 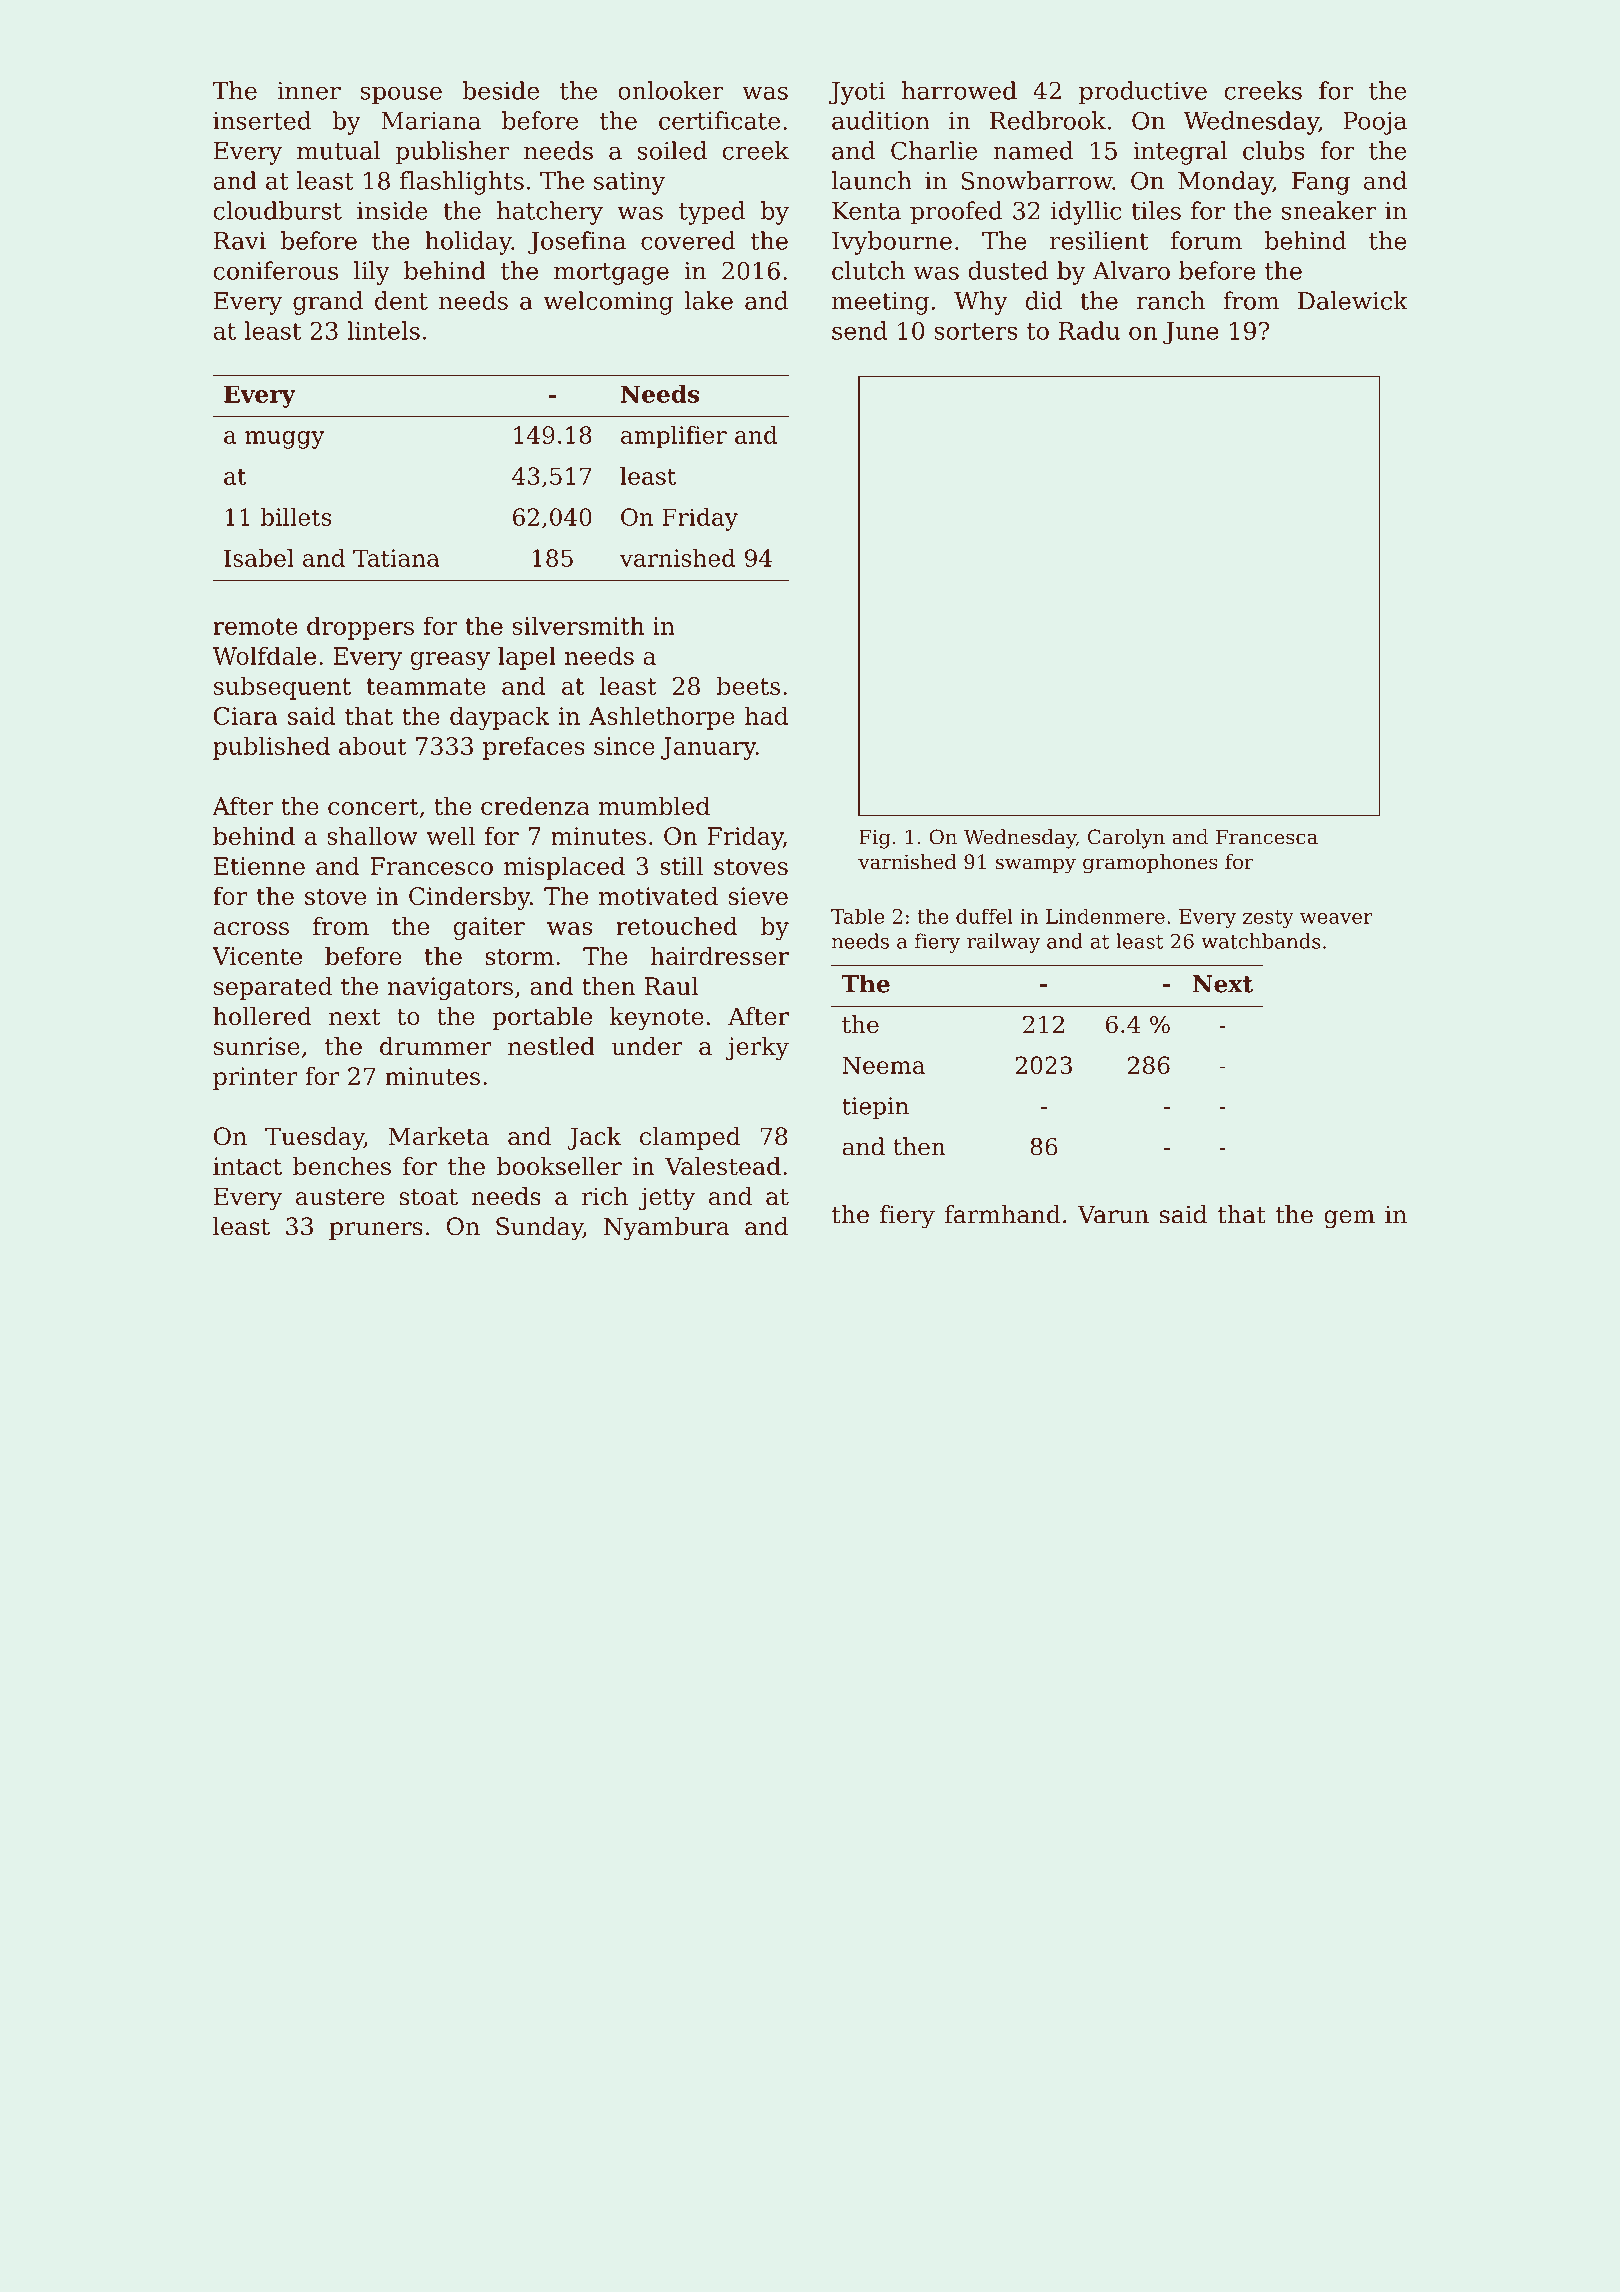 I want to click on productive, so click(x=1143, y=93).
